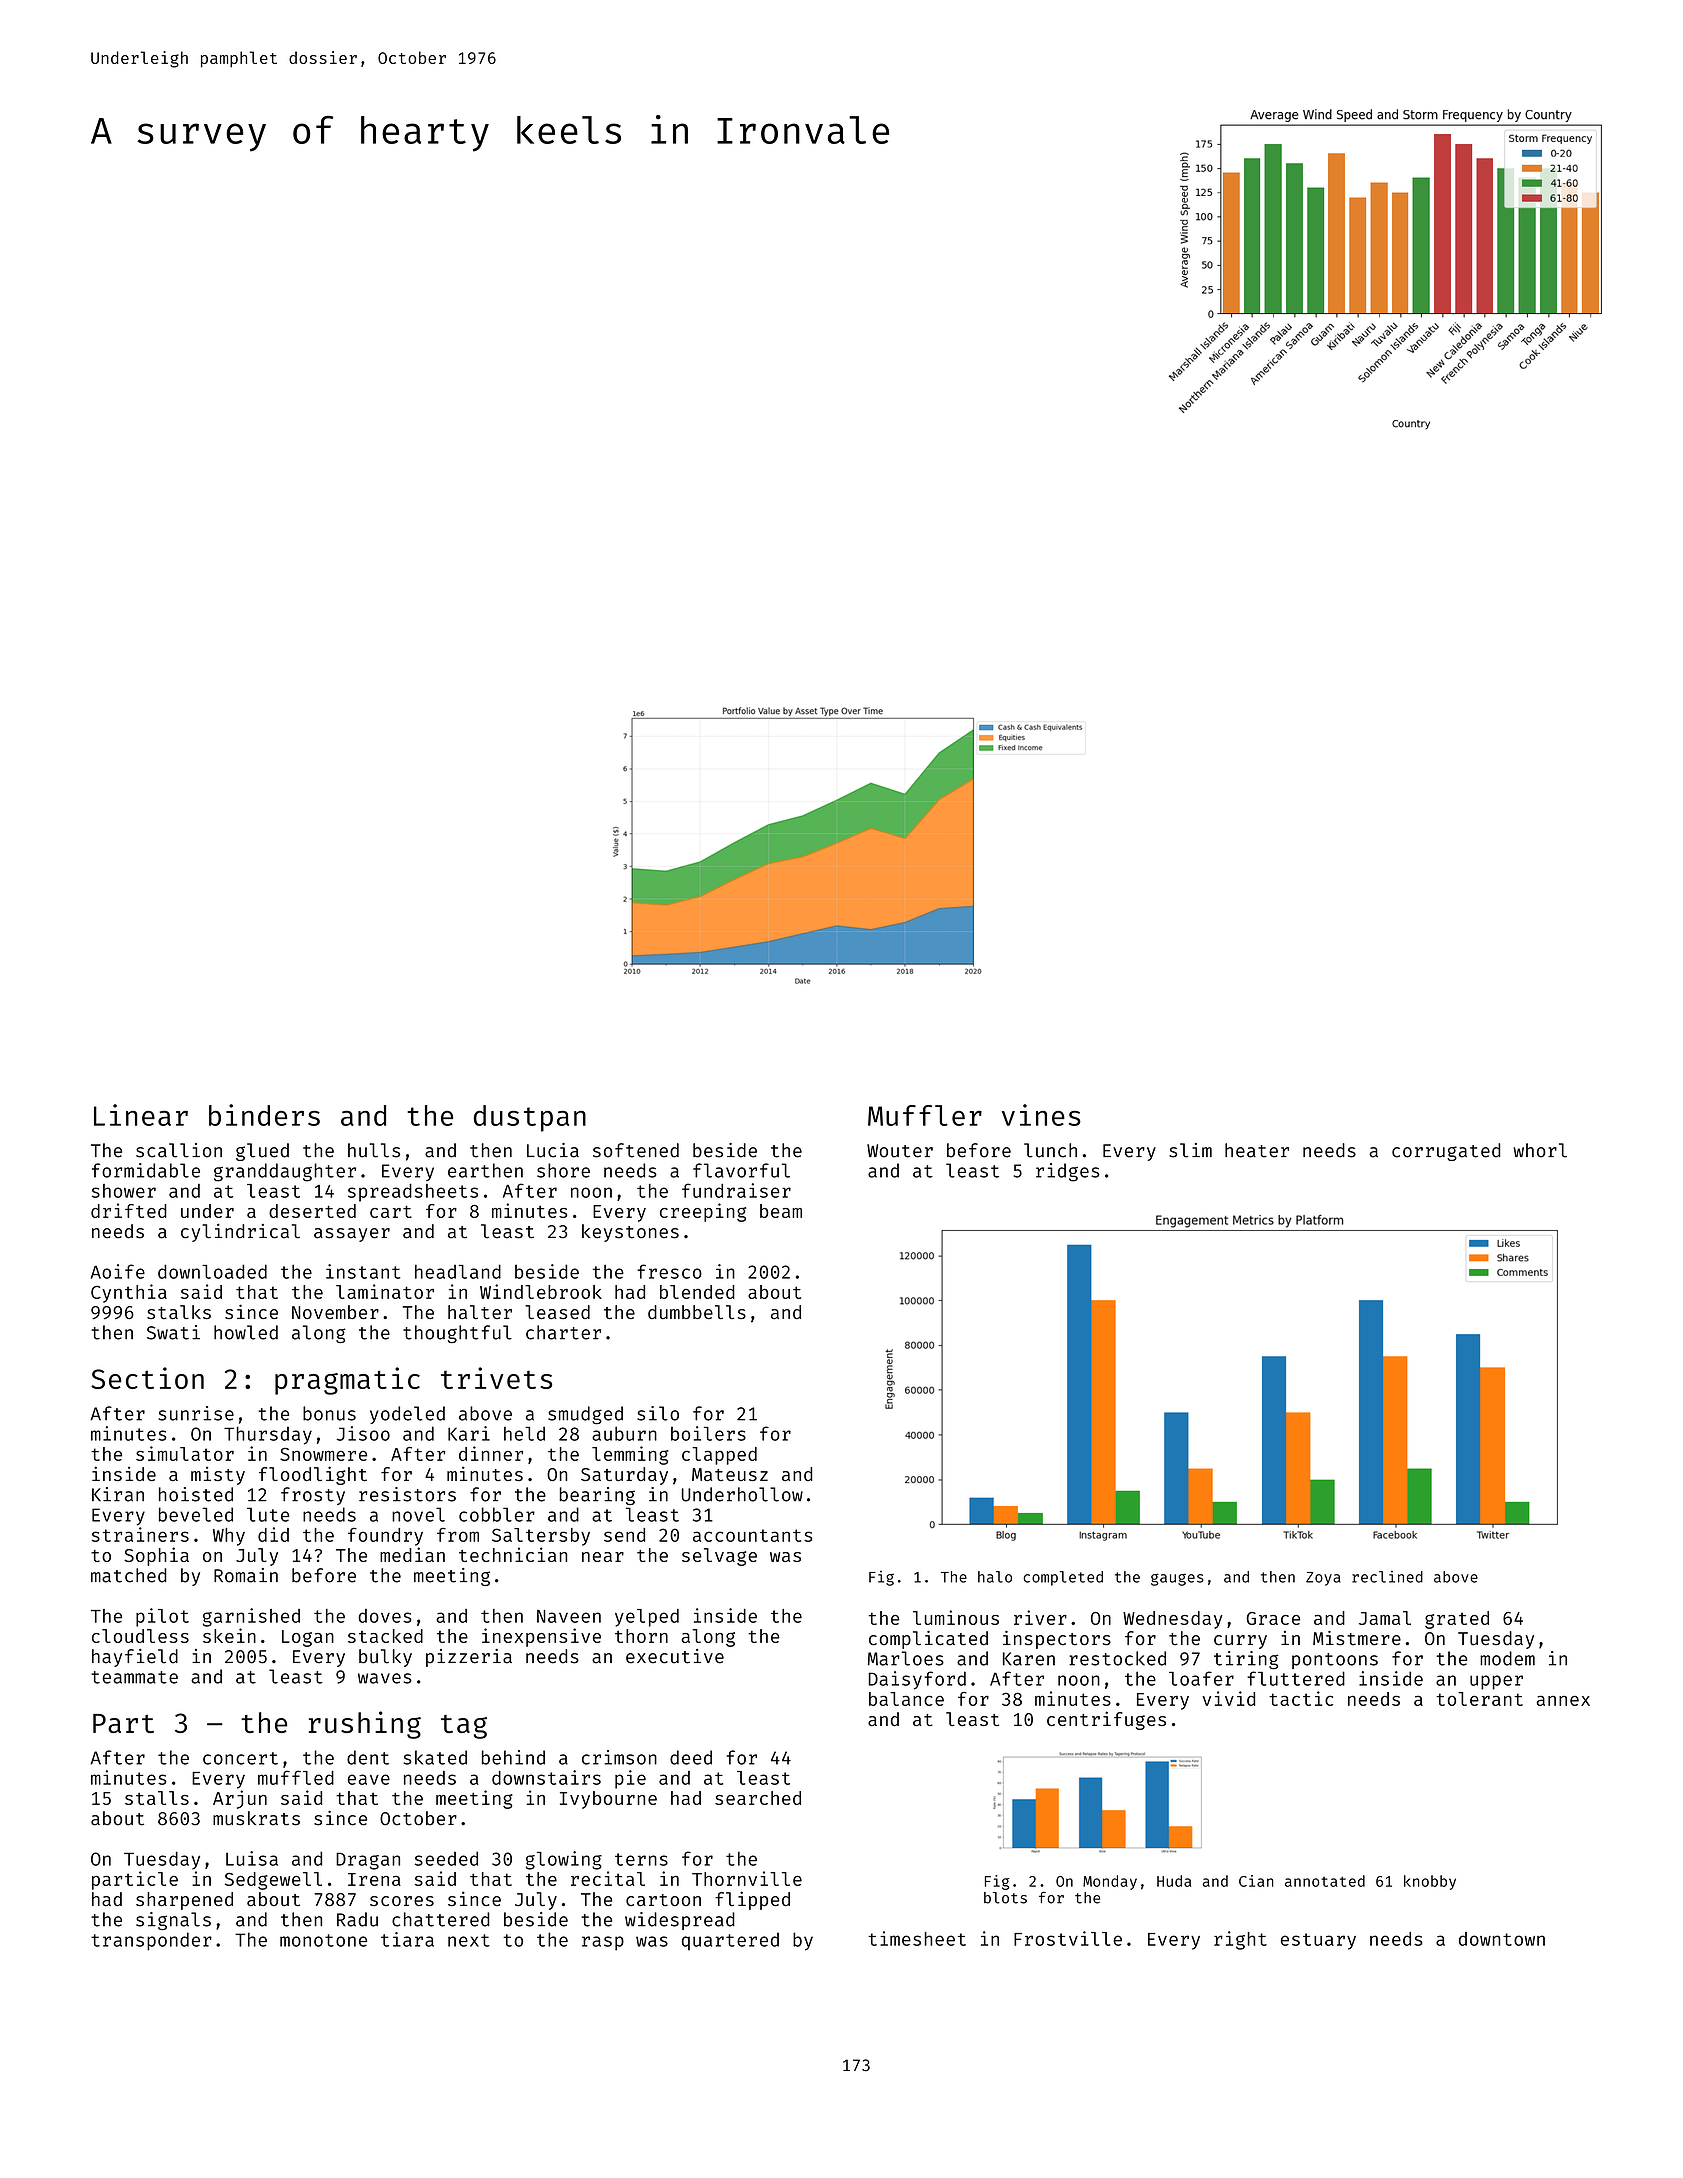  What do you see at coordinates (1177, 1579) in the screenshot?
I see `gauges` at bounding box center [1177, 1579].
